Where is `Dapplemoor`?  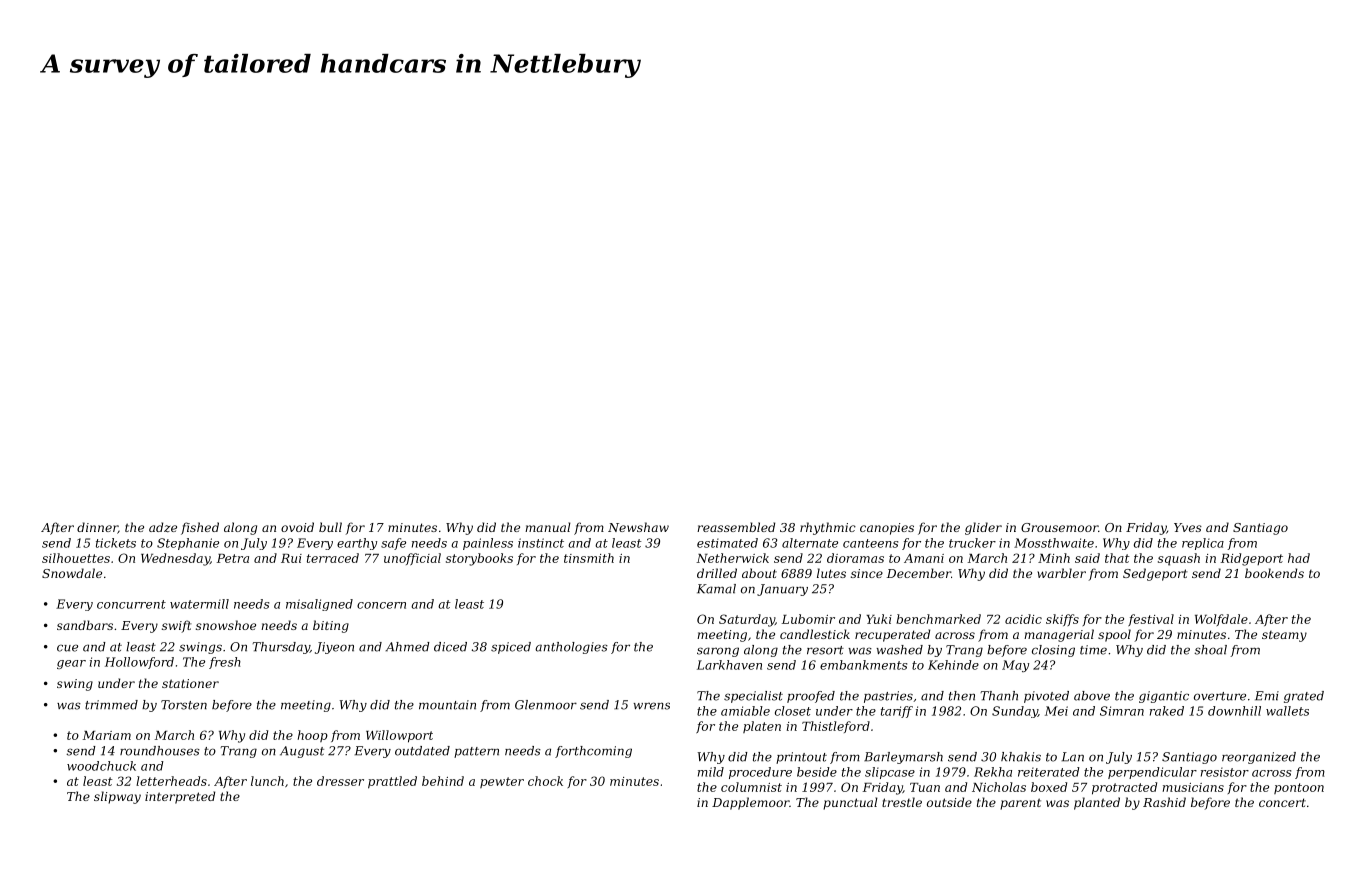 Dapplemoor is located at coordinates (750, 803).
